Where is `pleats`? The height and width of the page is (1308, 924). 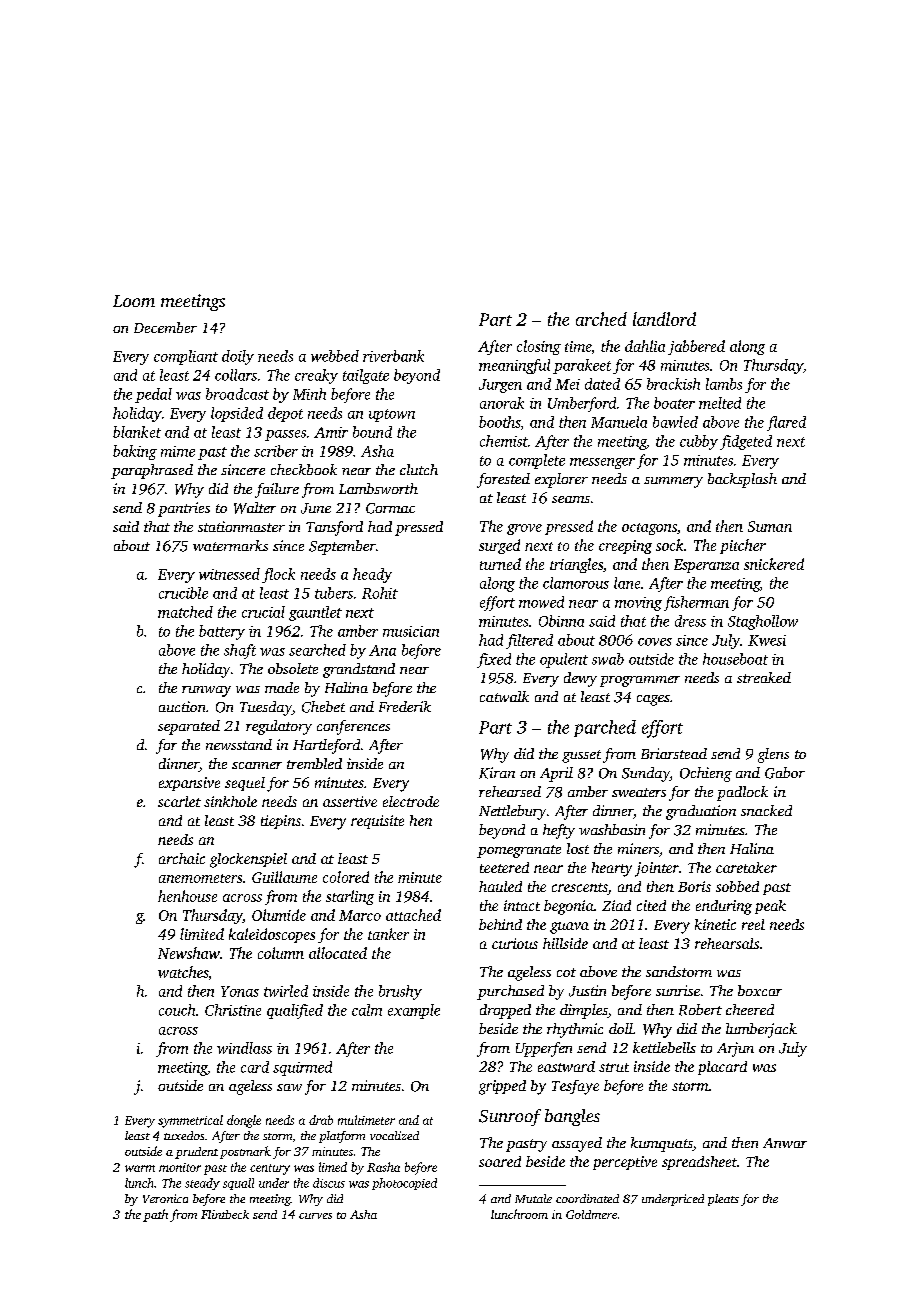 pleats is located at coordinates (723, 1200).
